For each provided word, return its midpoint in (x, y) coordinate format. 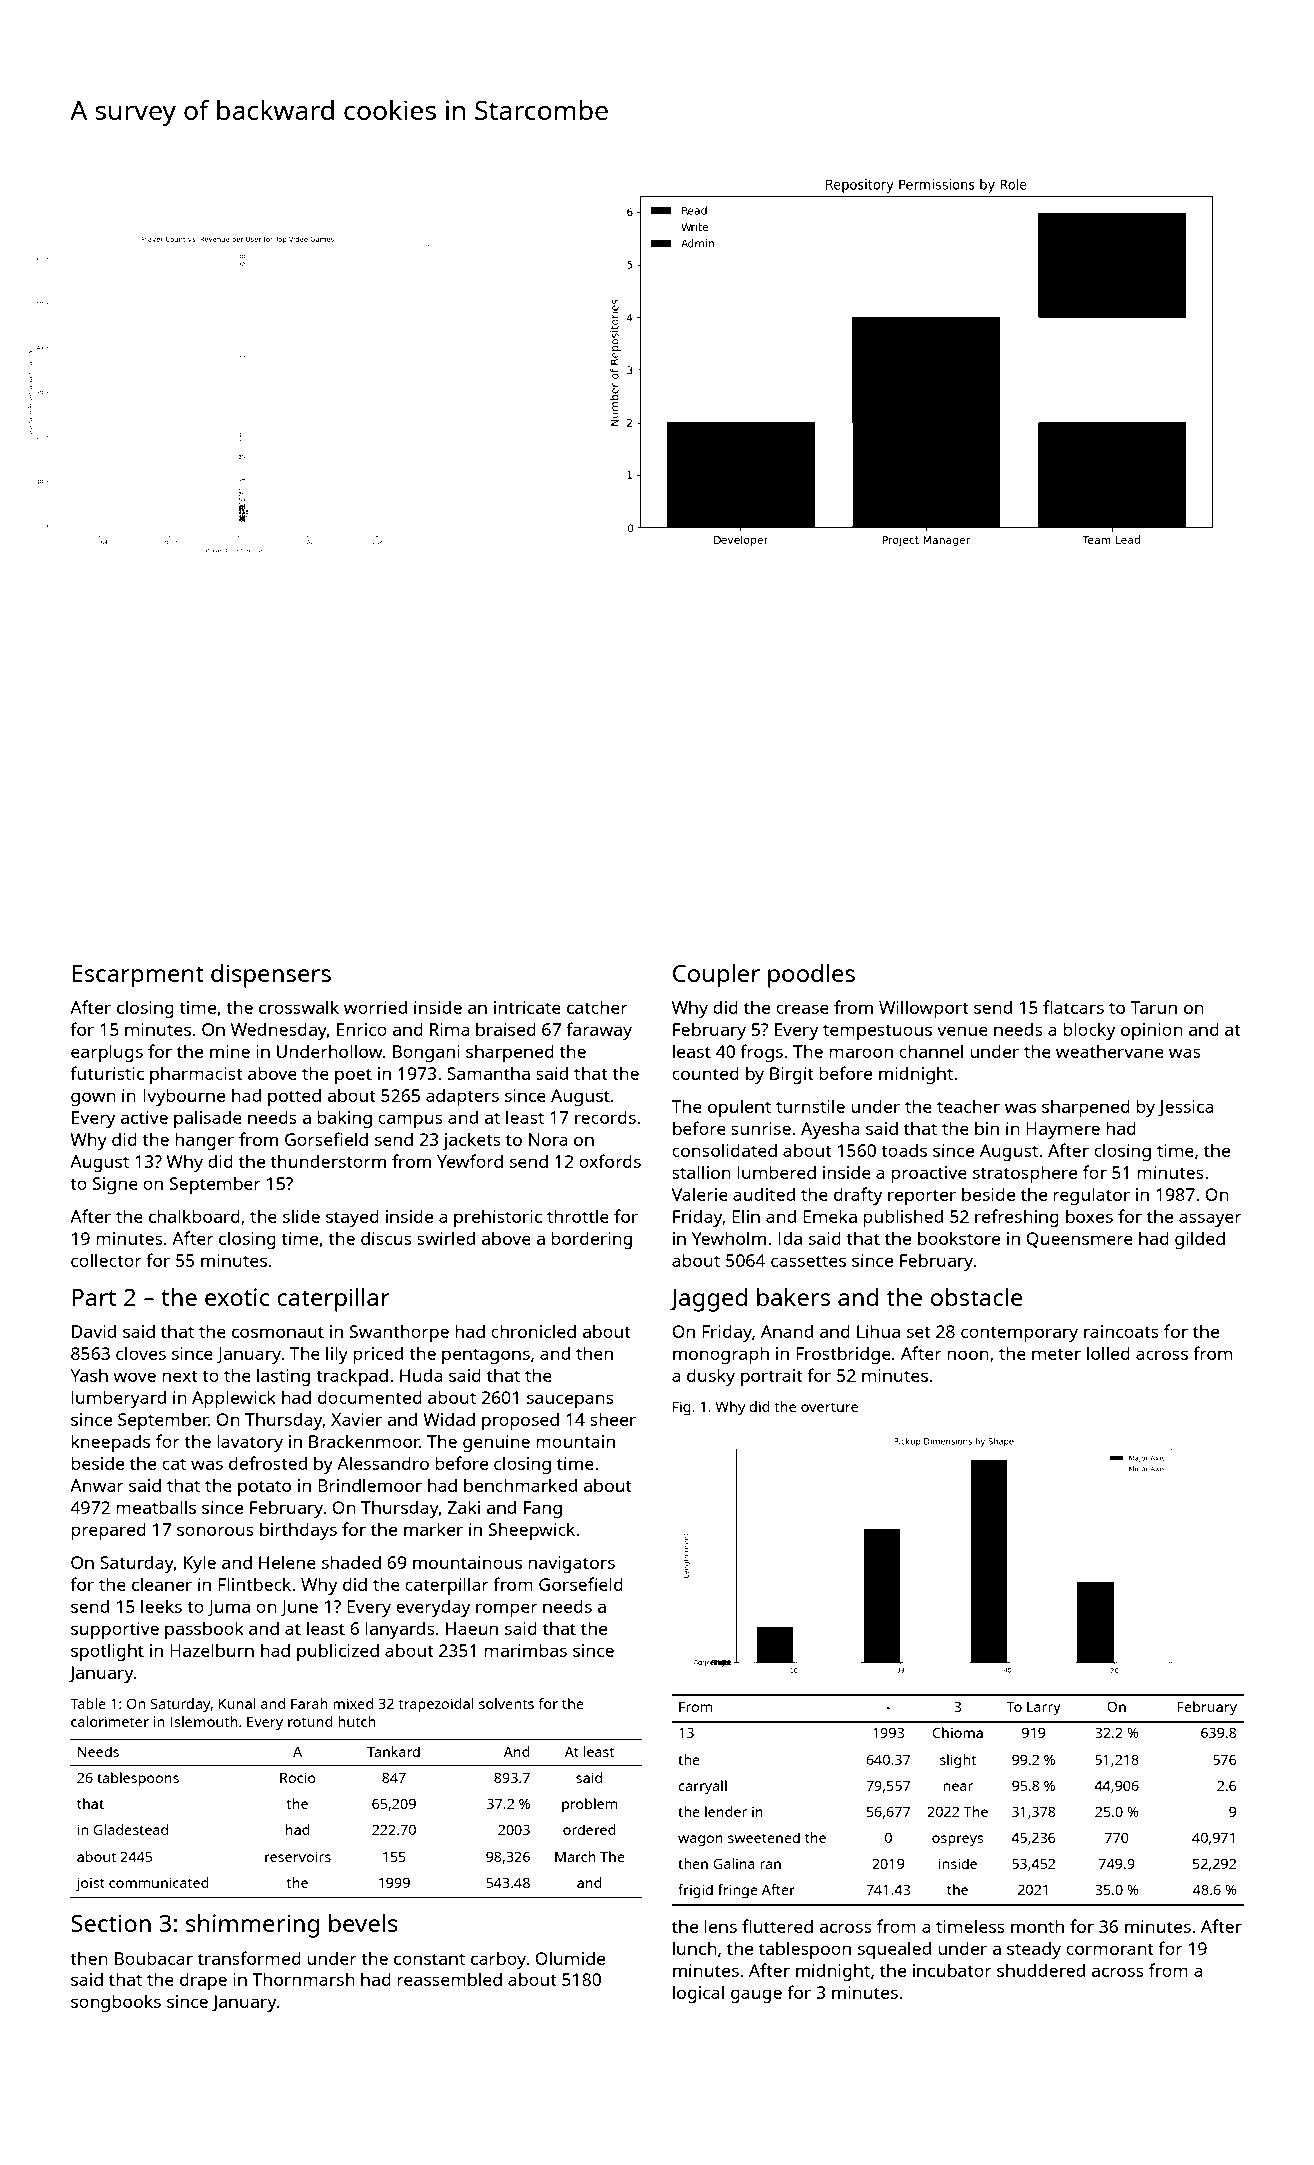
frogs (761, 1053)
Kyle (200, 1564)
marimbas (525, 1650)
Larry (1044, 1709)
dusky (711, 1377)
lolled (1108, 1353)
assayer (1210, 1220)
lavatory (250, 1443)
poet (353, 1076)
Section (111, 1923)
